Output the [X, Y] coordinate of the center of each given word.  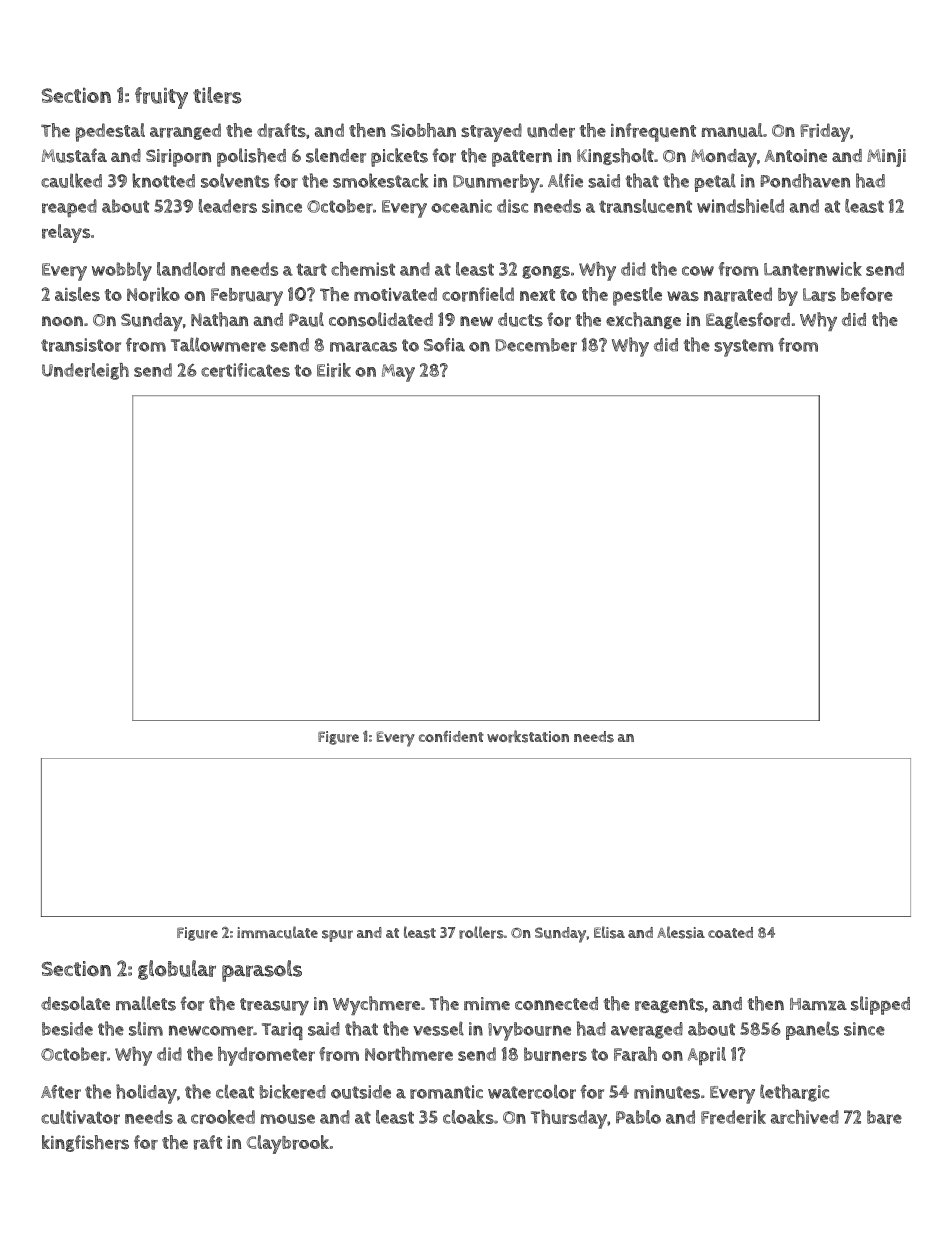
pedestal [110, 132]
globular [177, 970]
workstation [528, 736]
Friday [825, 132]
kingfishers [85, 1143]
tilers [217, 95]
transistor [81, 345]
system [743, 348]
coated [730, 932]
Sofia [444, 345]
